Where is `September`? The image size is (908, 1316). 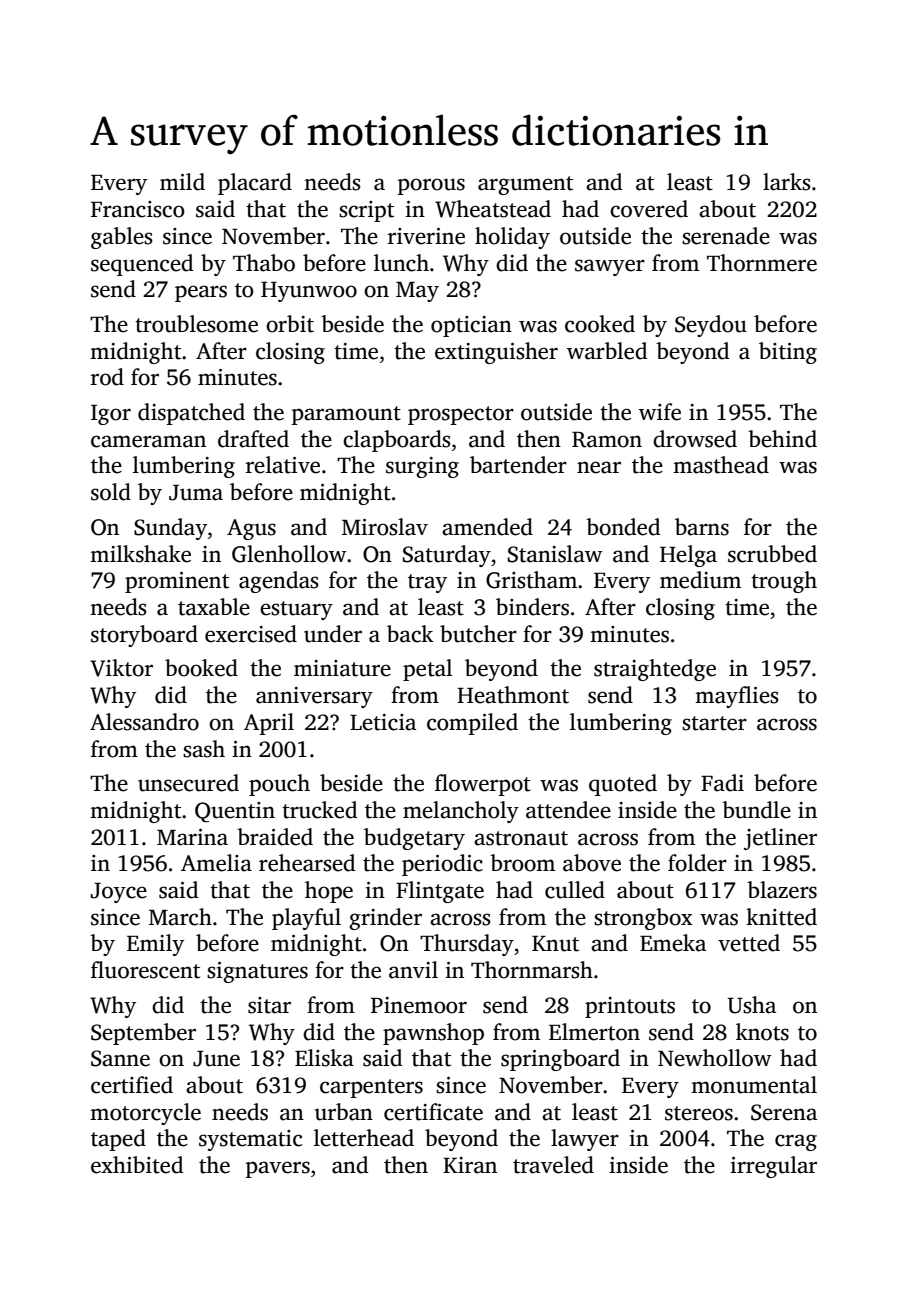
September is located at coordinates (143, 1034).
